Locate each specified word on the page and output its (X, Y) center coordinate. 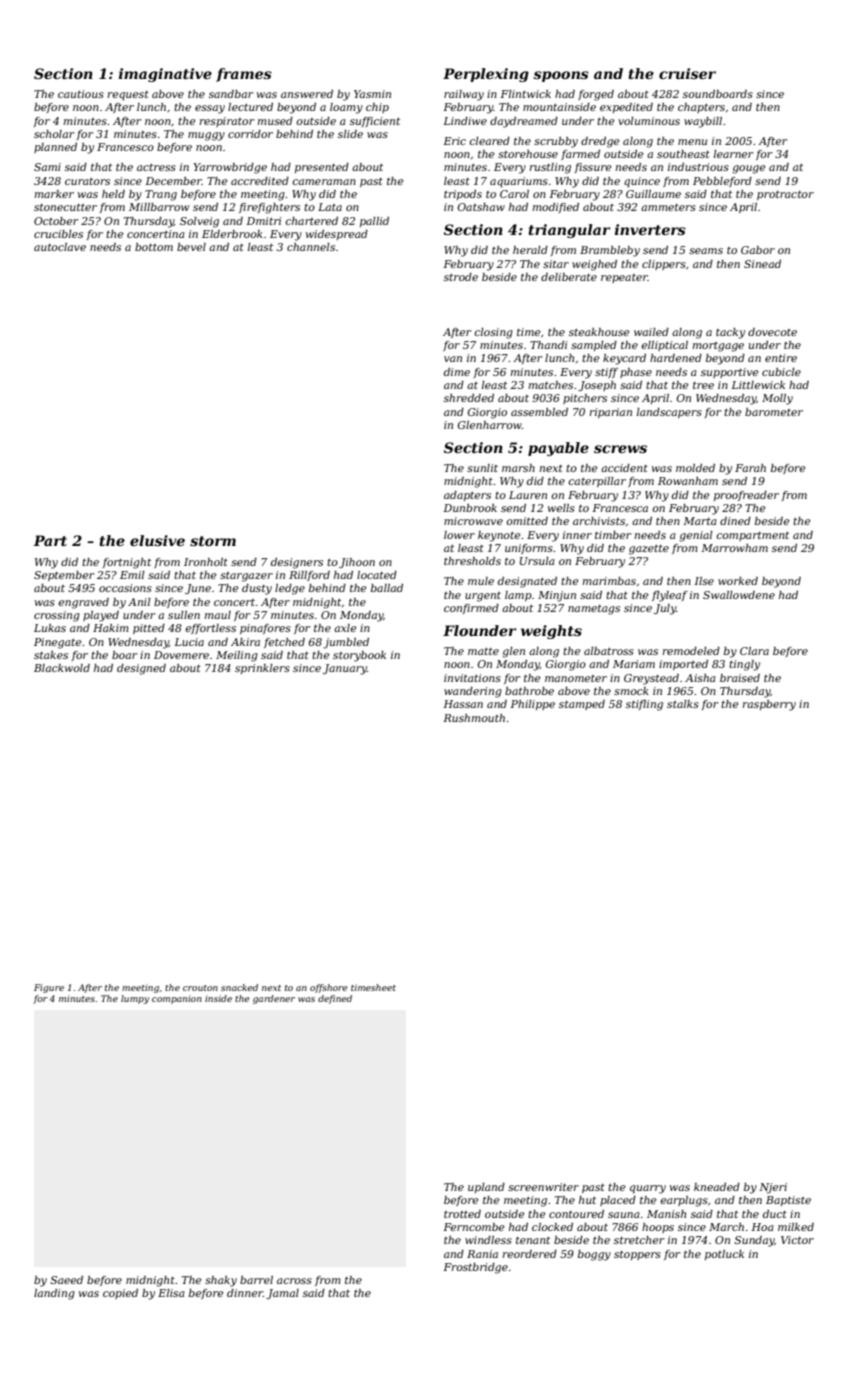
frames (244, 75)
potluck (724, 1255)
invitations (472, 678)
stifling (644, 705)
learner (733, 154)
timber (613, 535)
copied (120, 1294)
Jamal (282, 1294)
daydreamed (524, 122)
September (64, 576)
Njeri (773, 1188)
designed (141, 669)
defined (335, 999)
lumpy (135, 999)
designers (297, 563)
